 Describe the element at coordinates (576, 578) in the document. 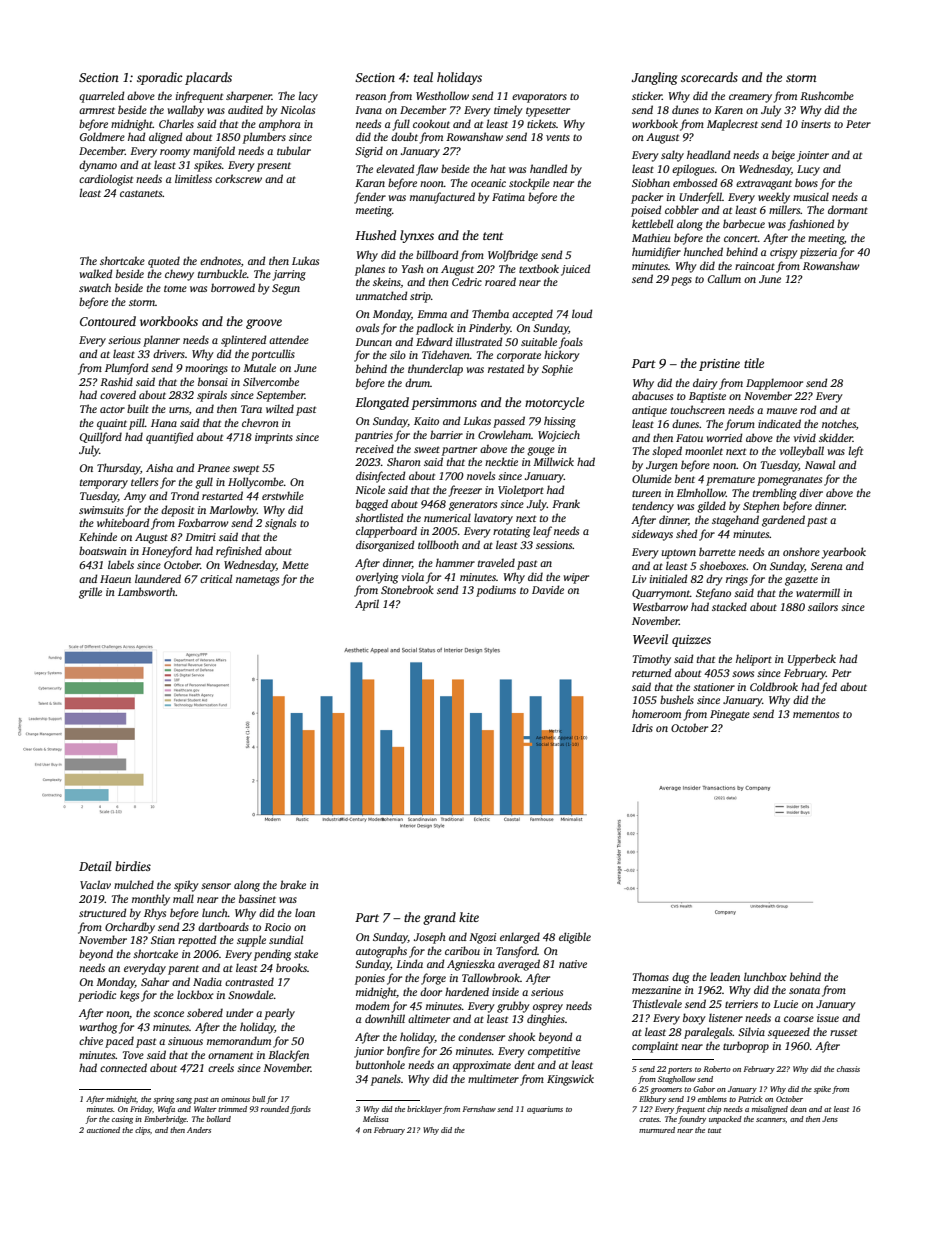

I see `wiper` at that location.
